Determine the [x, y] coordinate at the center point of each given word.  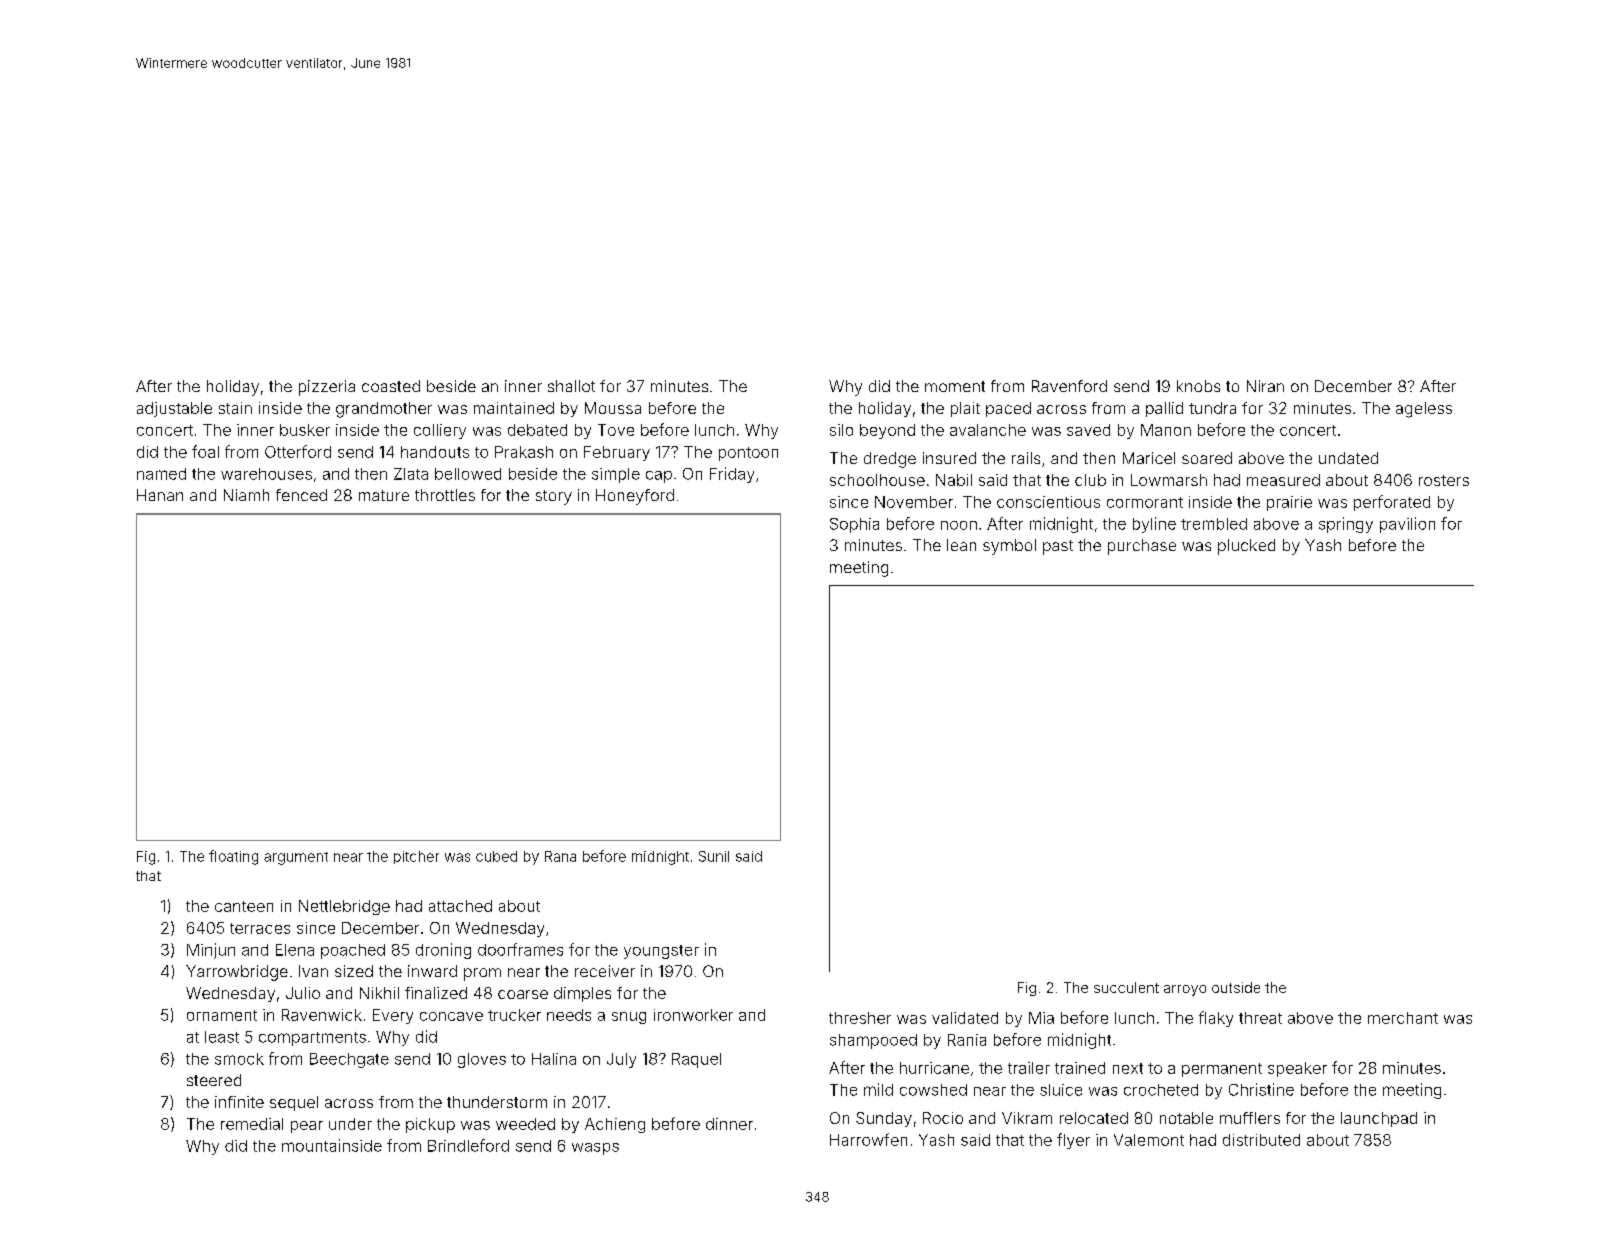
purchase [1142, 547]
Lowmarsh [1169, 480]
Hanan [160, 495]
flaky [1216, 1019]
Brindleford [468, 1145]
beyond [887, 431]
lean [961, 545]
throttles [445, 495]
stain [235, 408]
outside [1236, 987]
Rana [560, 856]
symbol [1009, 547]
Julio [303, 993]
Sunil [714, 856]
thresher [860, 1018]
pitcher [416, 857]
